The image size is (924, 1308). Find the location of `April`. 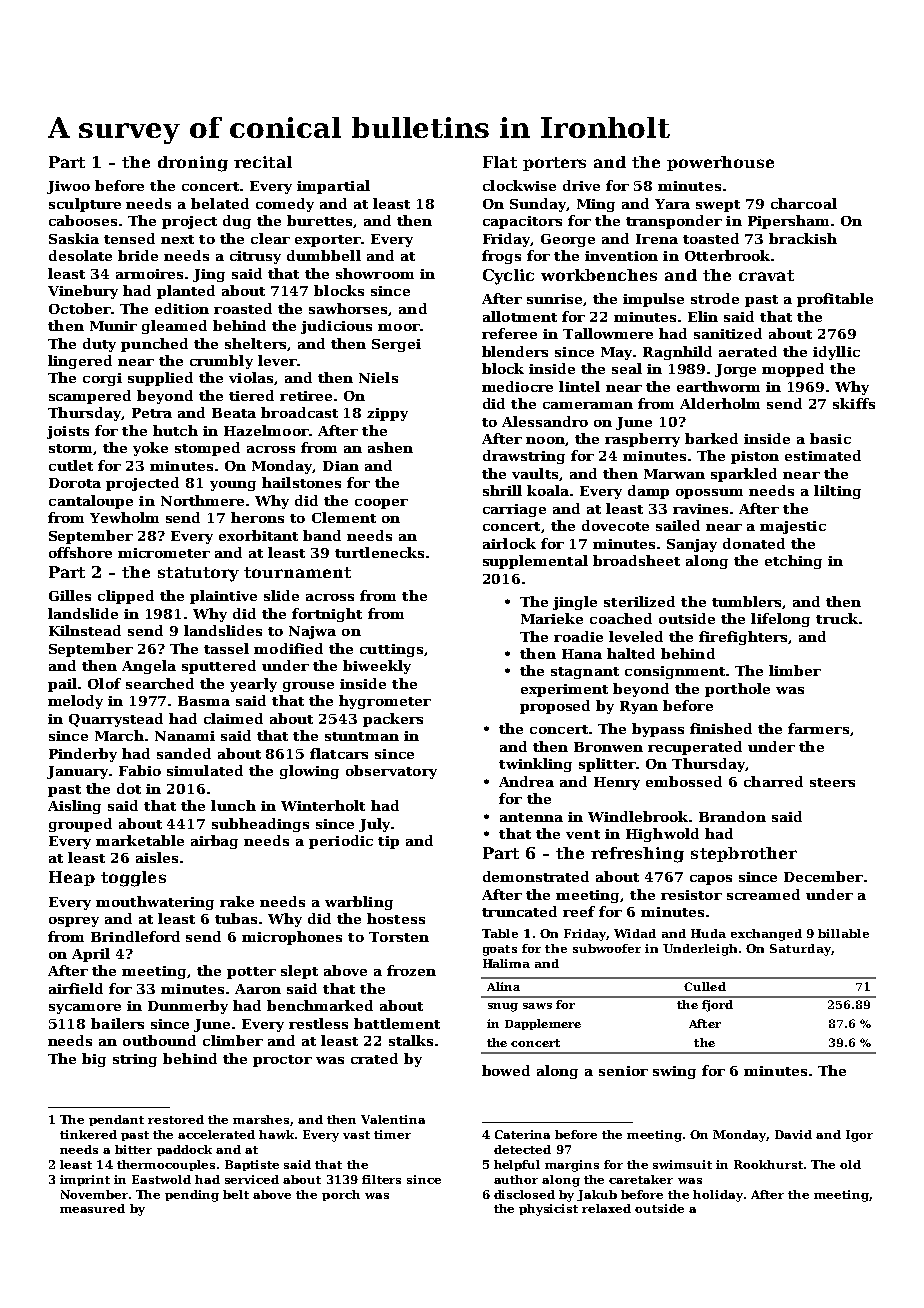

April is located at coordinates (91, 955).
